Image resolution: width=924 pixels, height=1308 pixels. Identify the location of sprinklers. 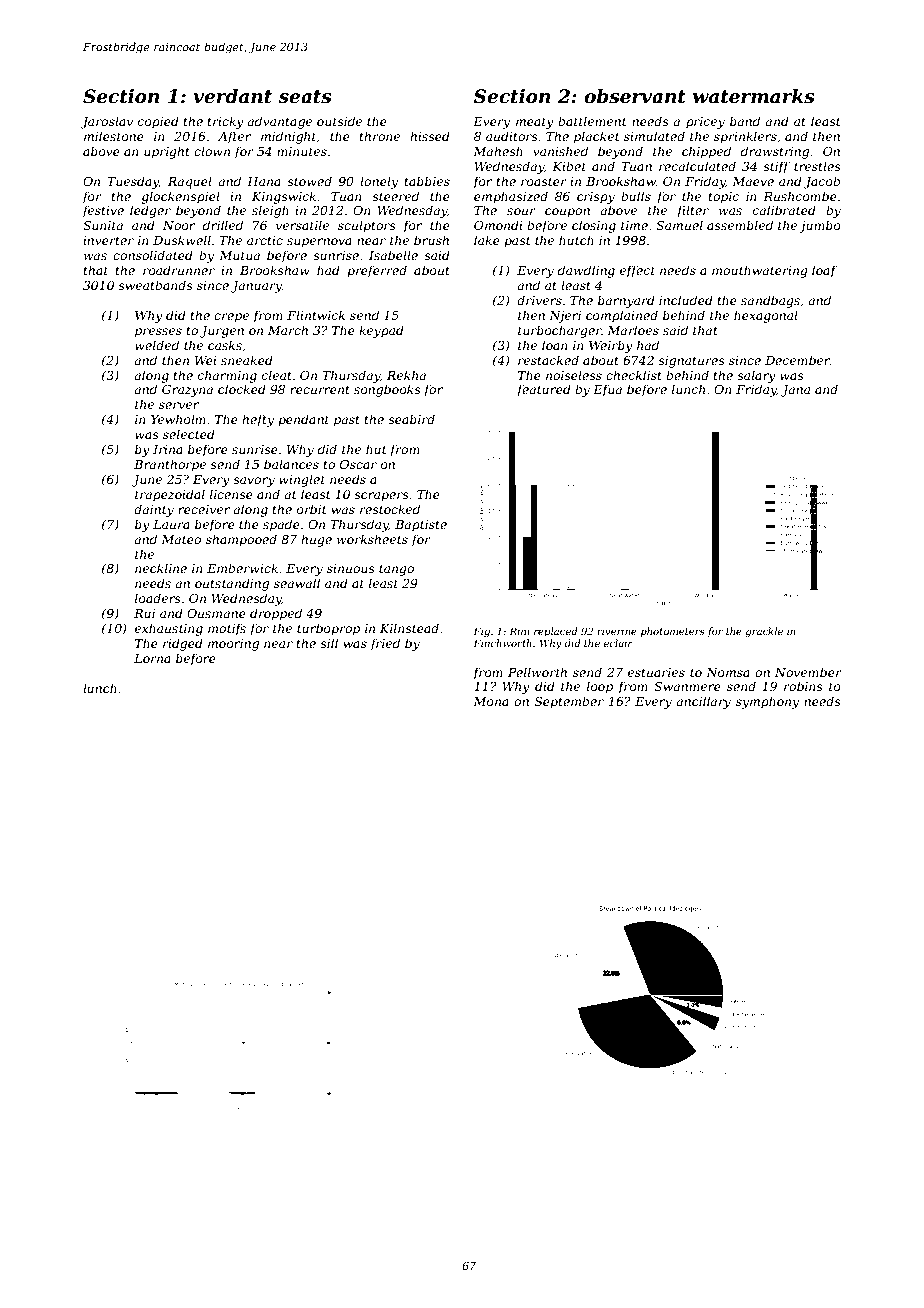
(745, 137).
